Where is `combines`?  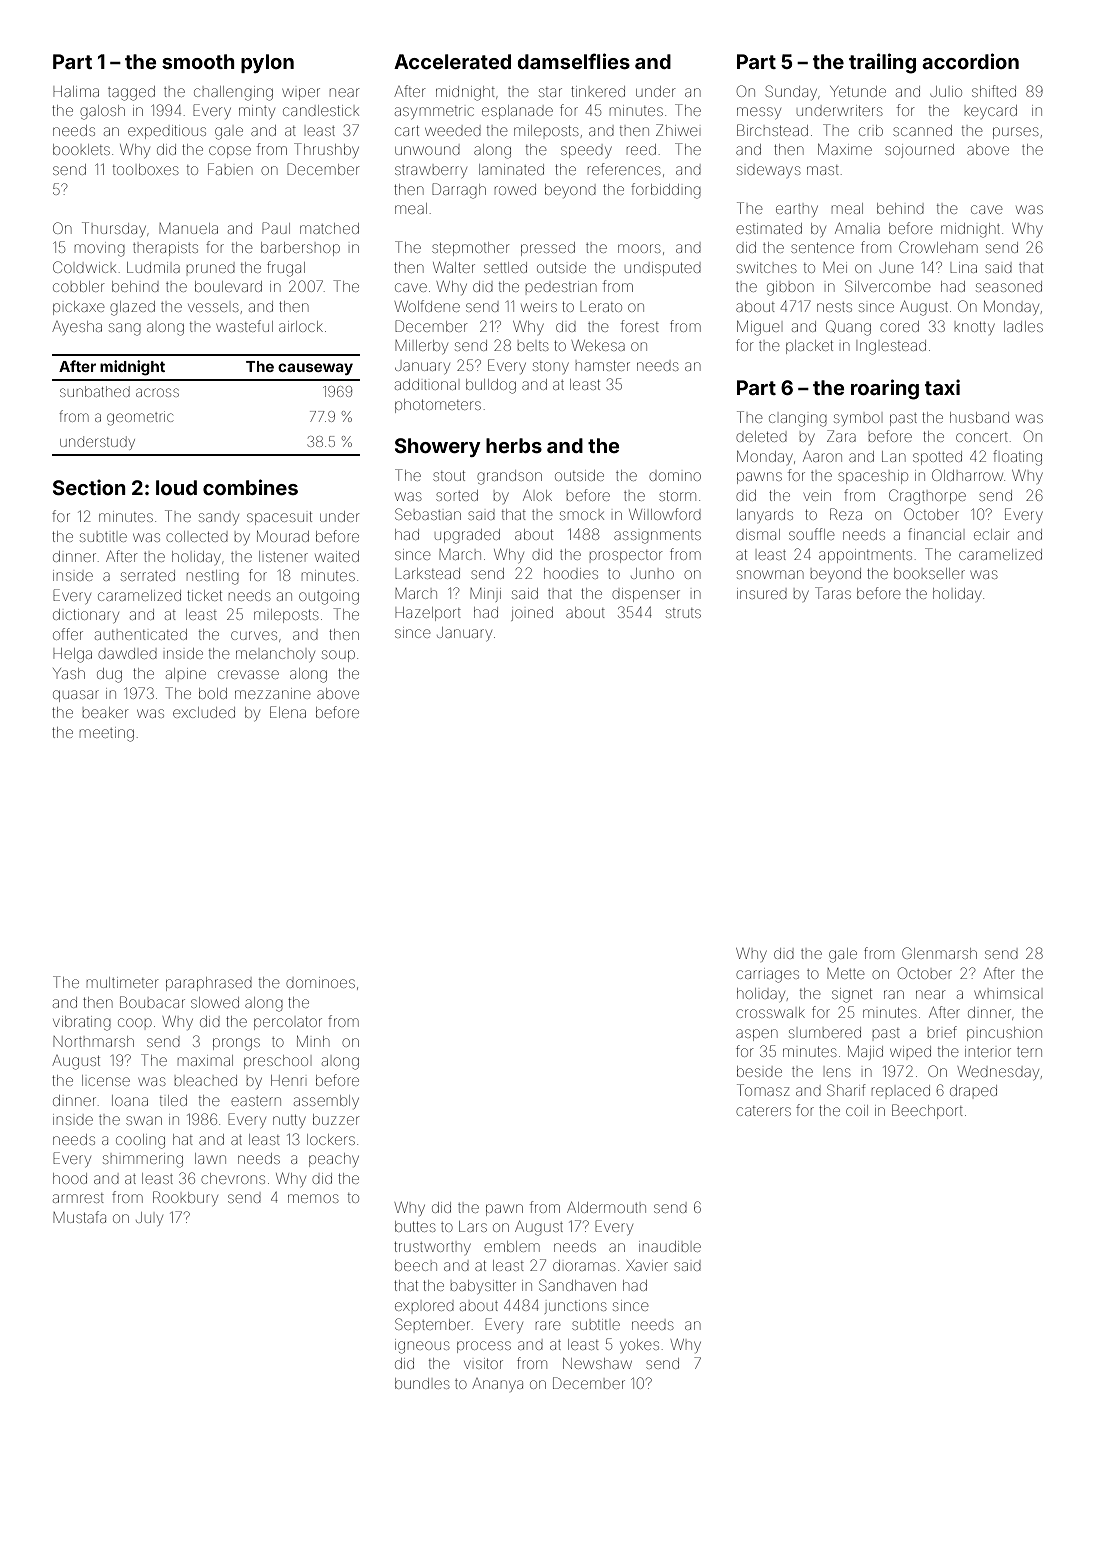 combines is located at coordinates (250, 487).
